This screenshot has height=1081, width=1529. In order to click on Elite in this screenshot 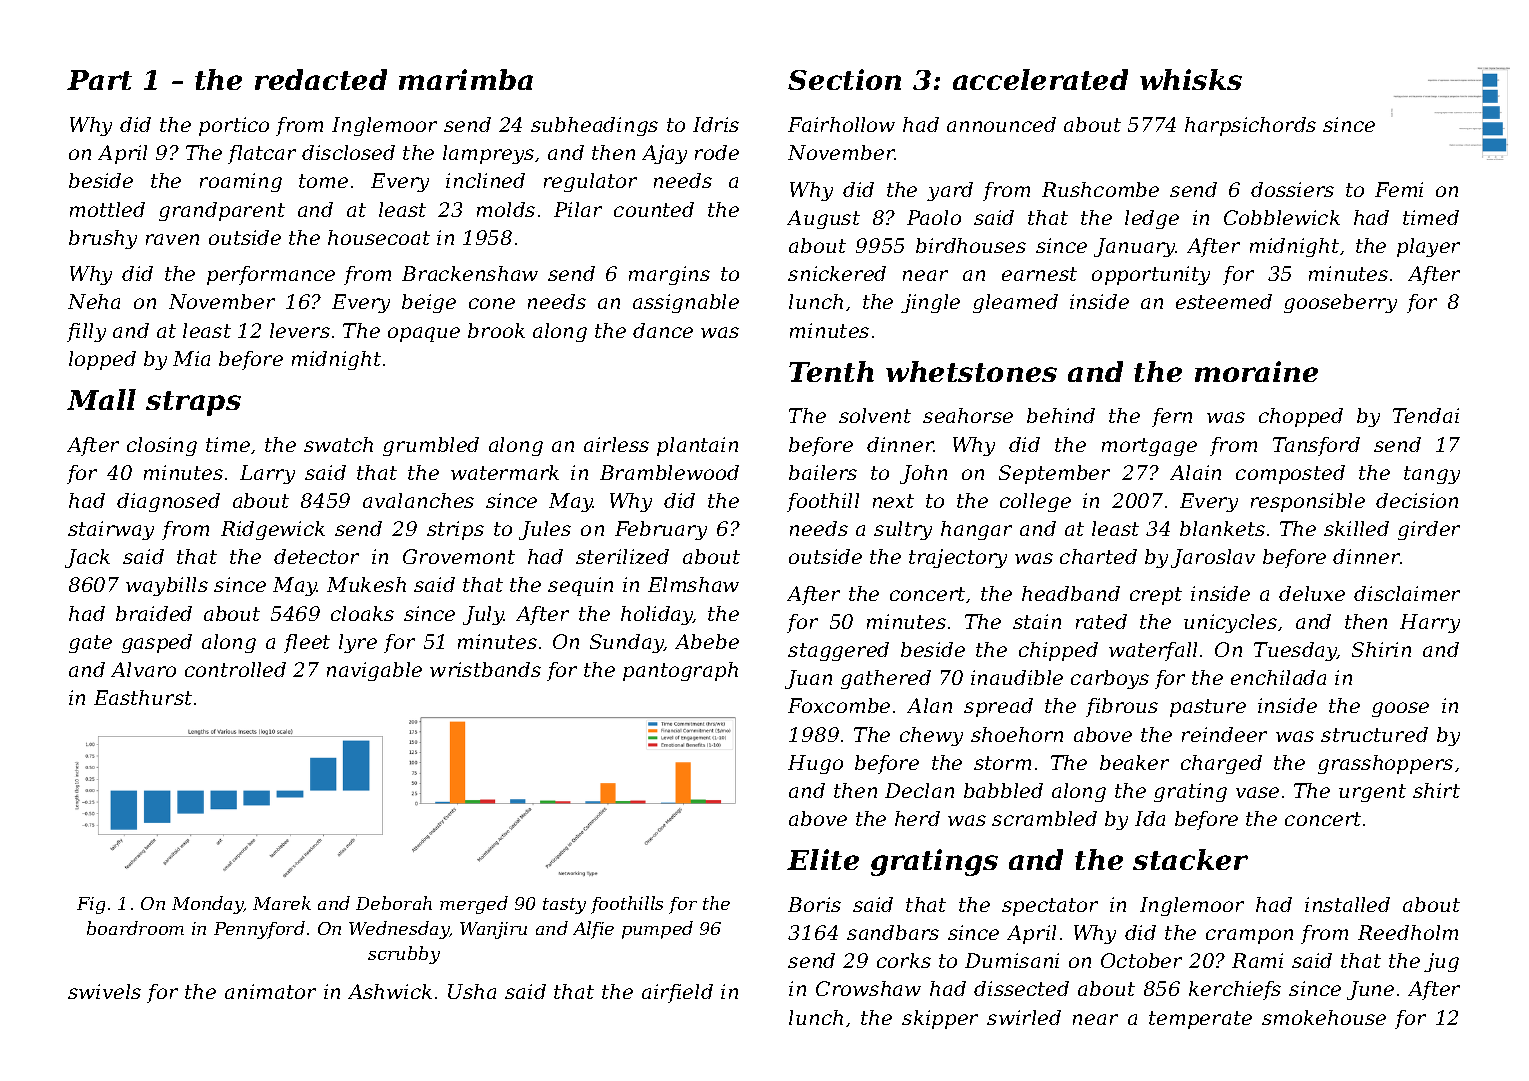, I will do `click(823, 859)`.
